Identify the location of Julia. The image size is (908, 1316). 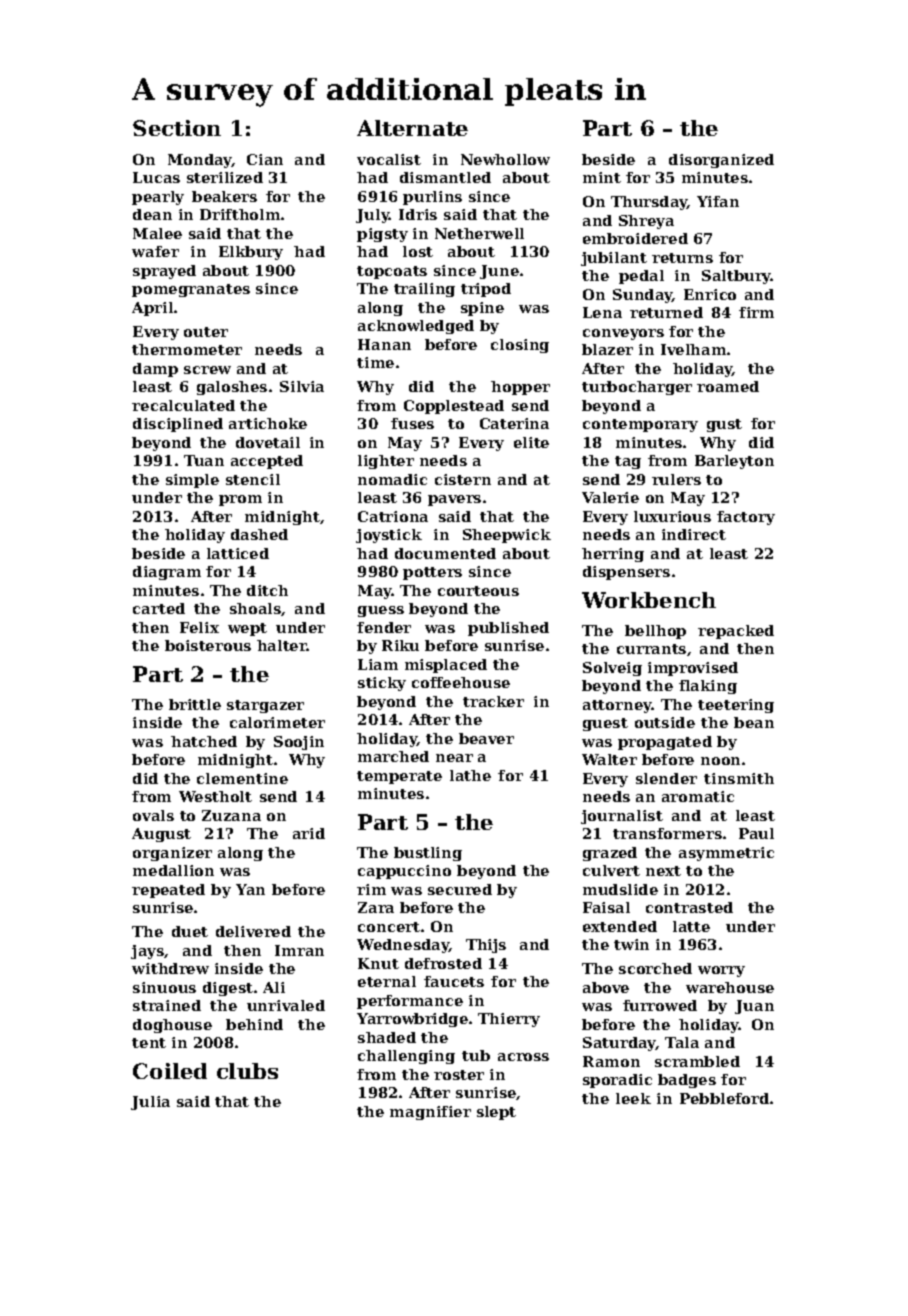
(150, 1103).
